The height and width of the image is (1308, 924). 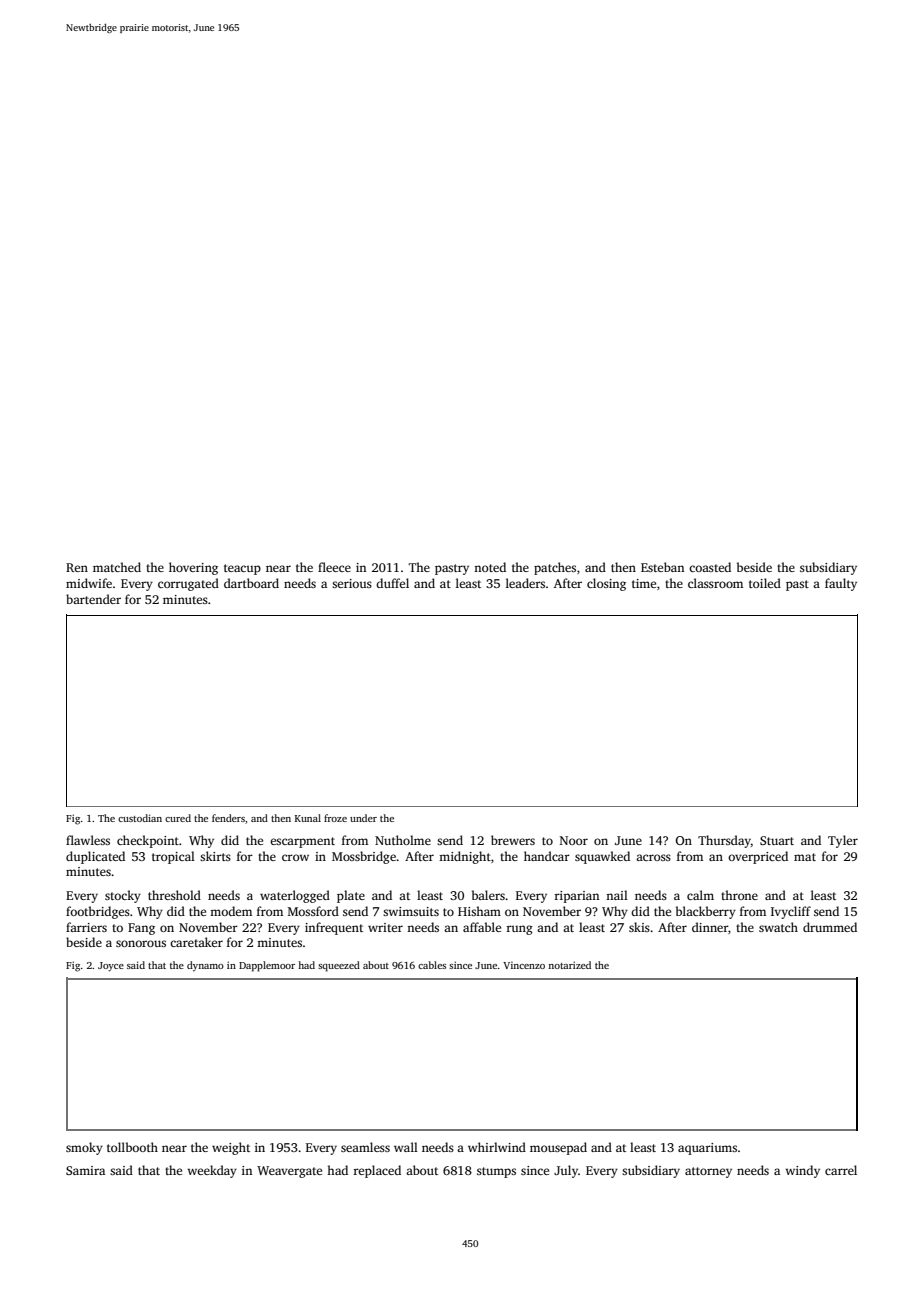 I want to click on smoky, so click(x=84, y=1148).
